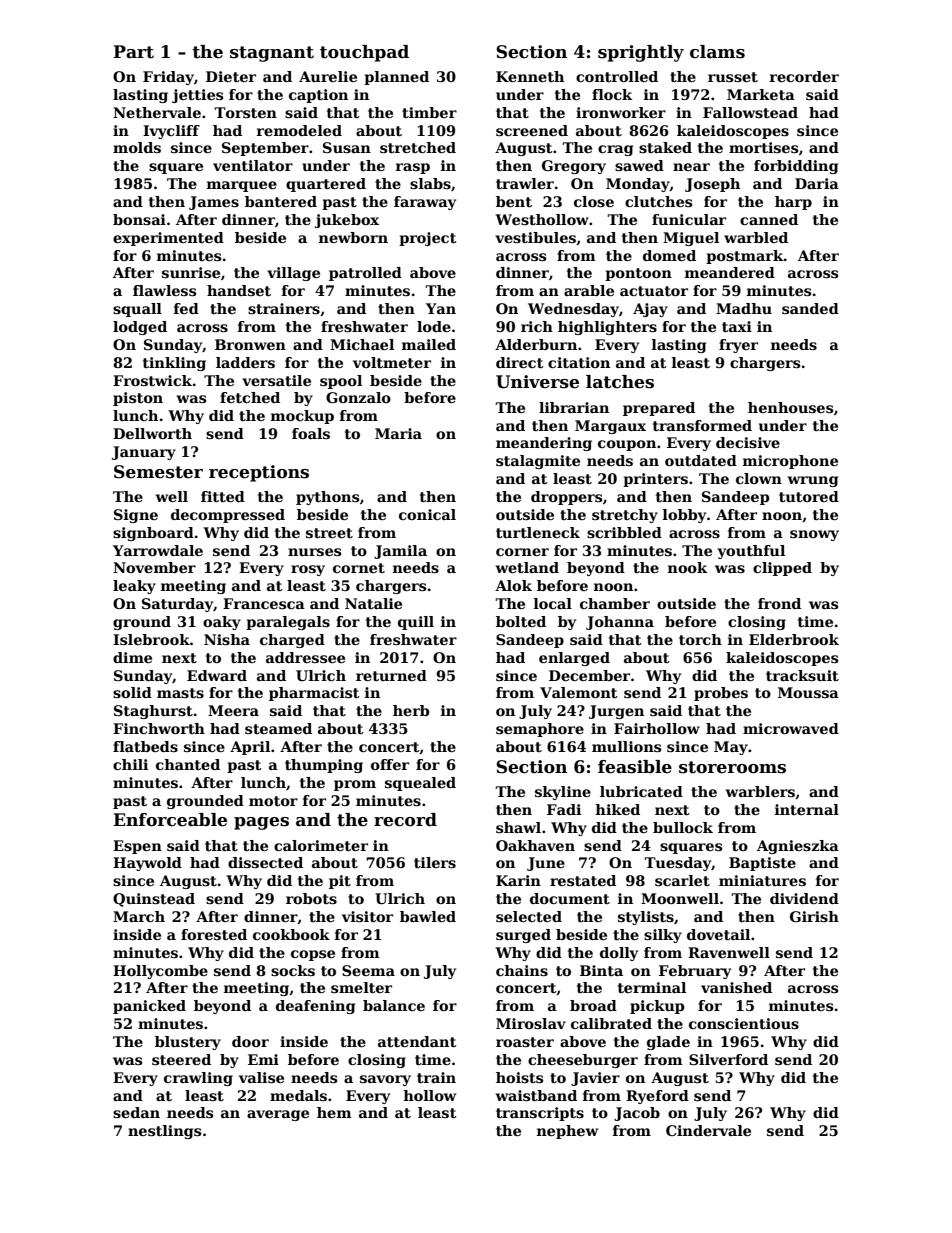  What do you see at coordinates (427, 514) in the screenshot?
I see `conical` at bounding box center [427, 514].
